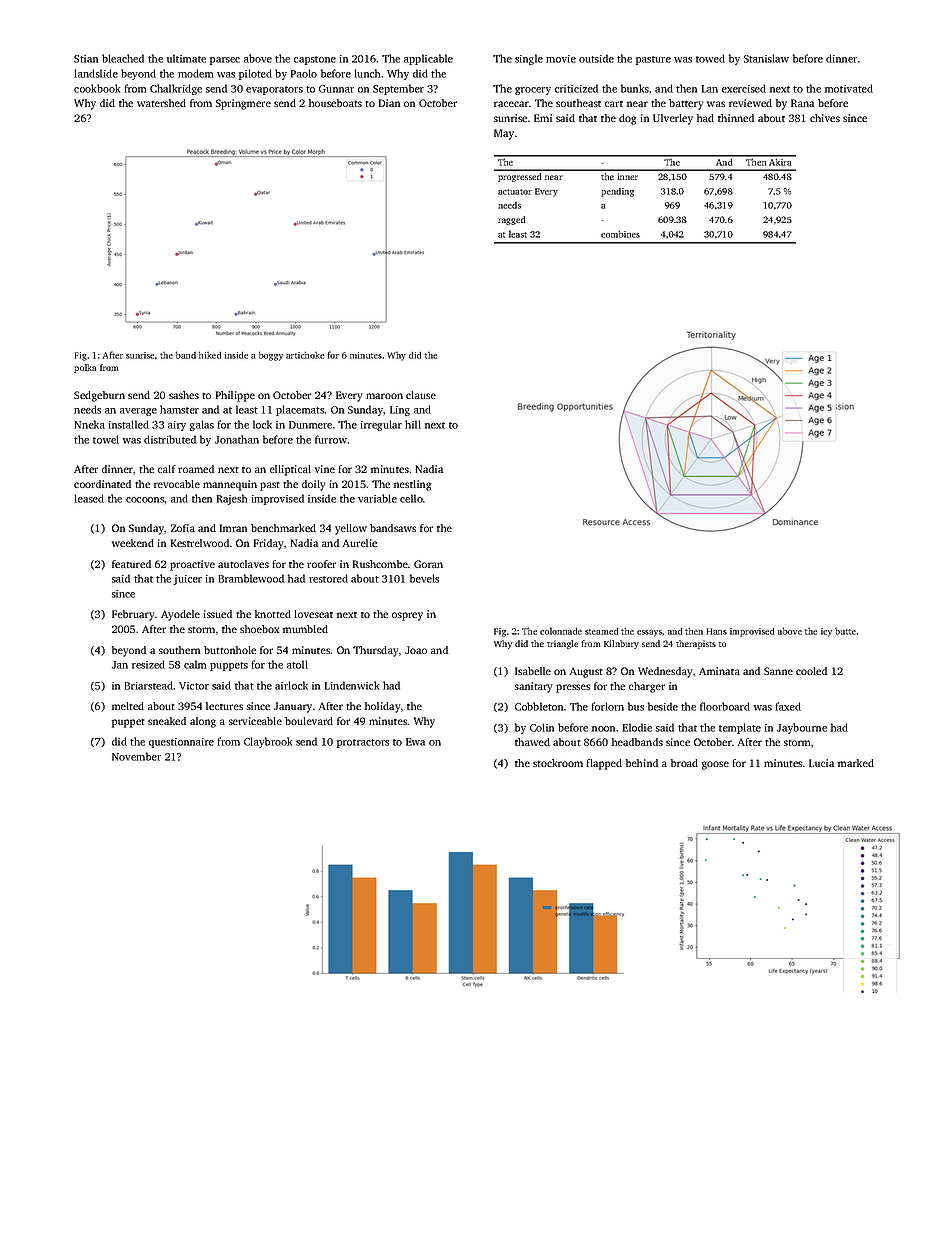  I want to click on goose, so click(715, 765).
